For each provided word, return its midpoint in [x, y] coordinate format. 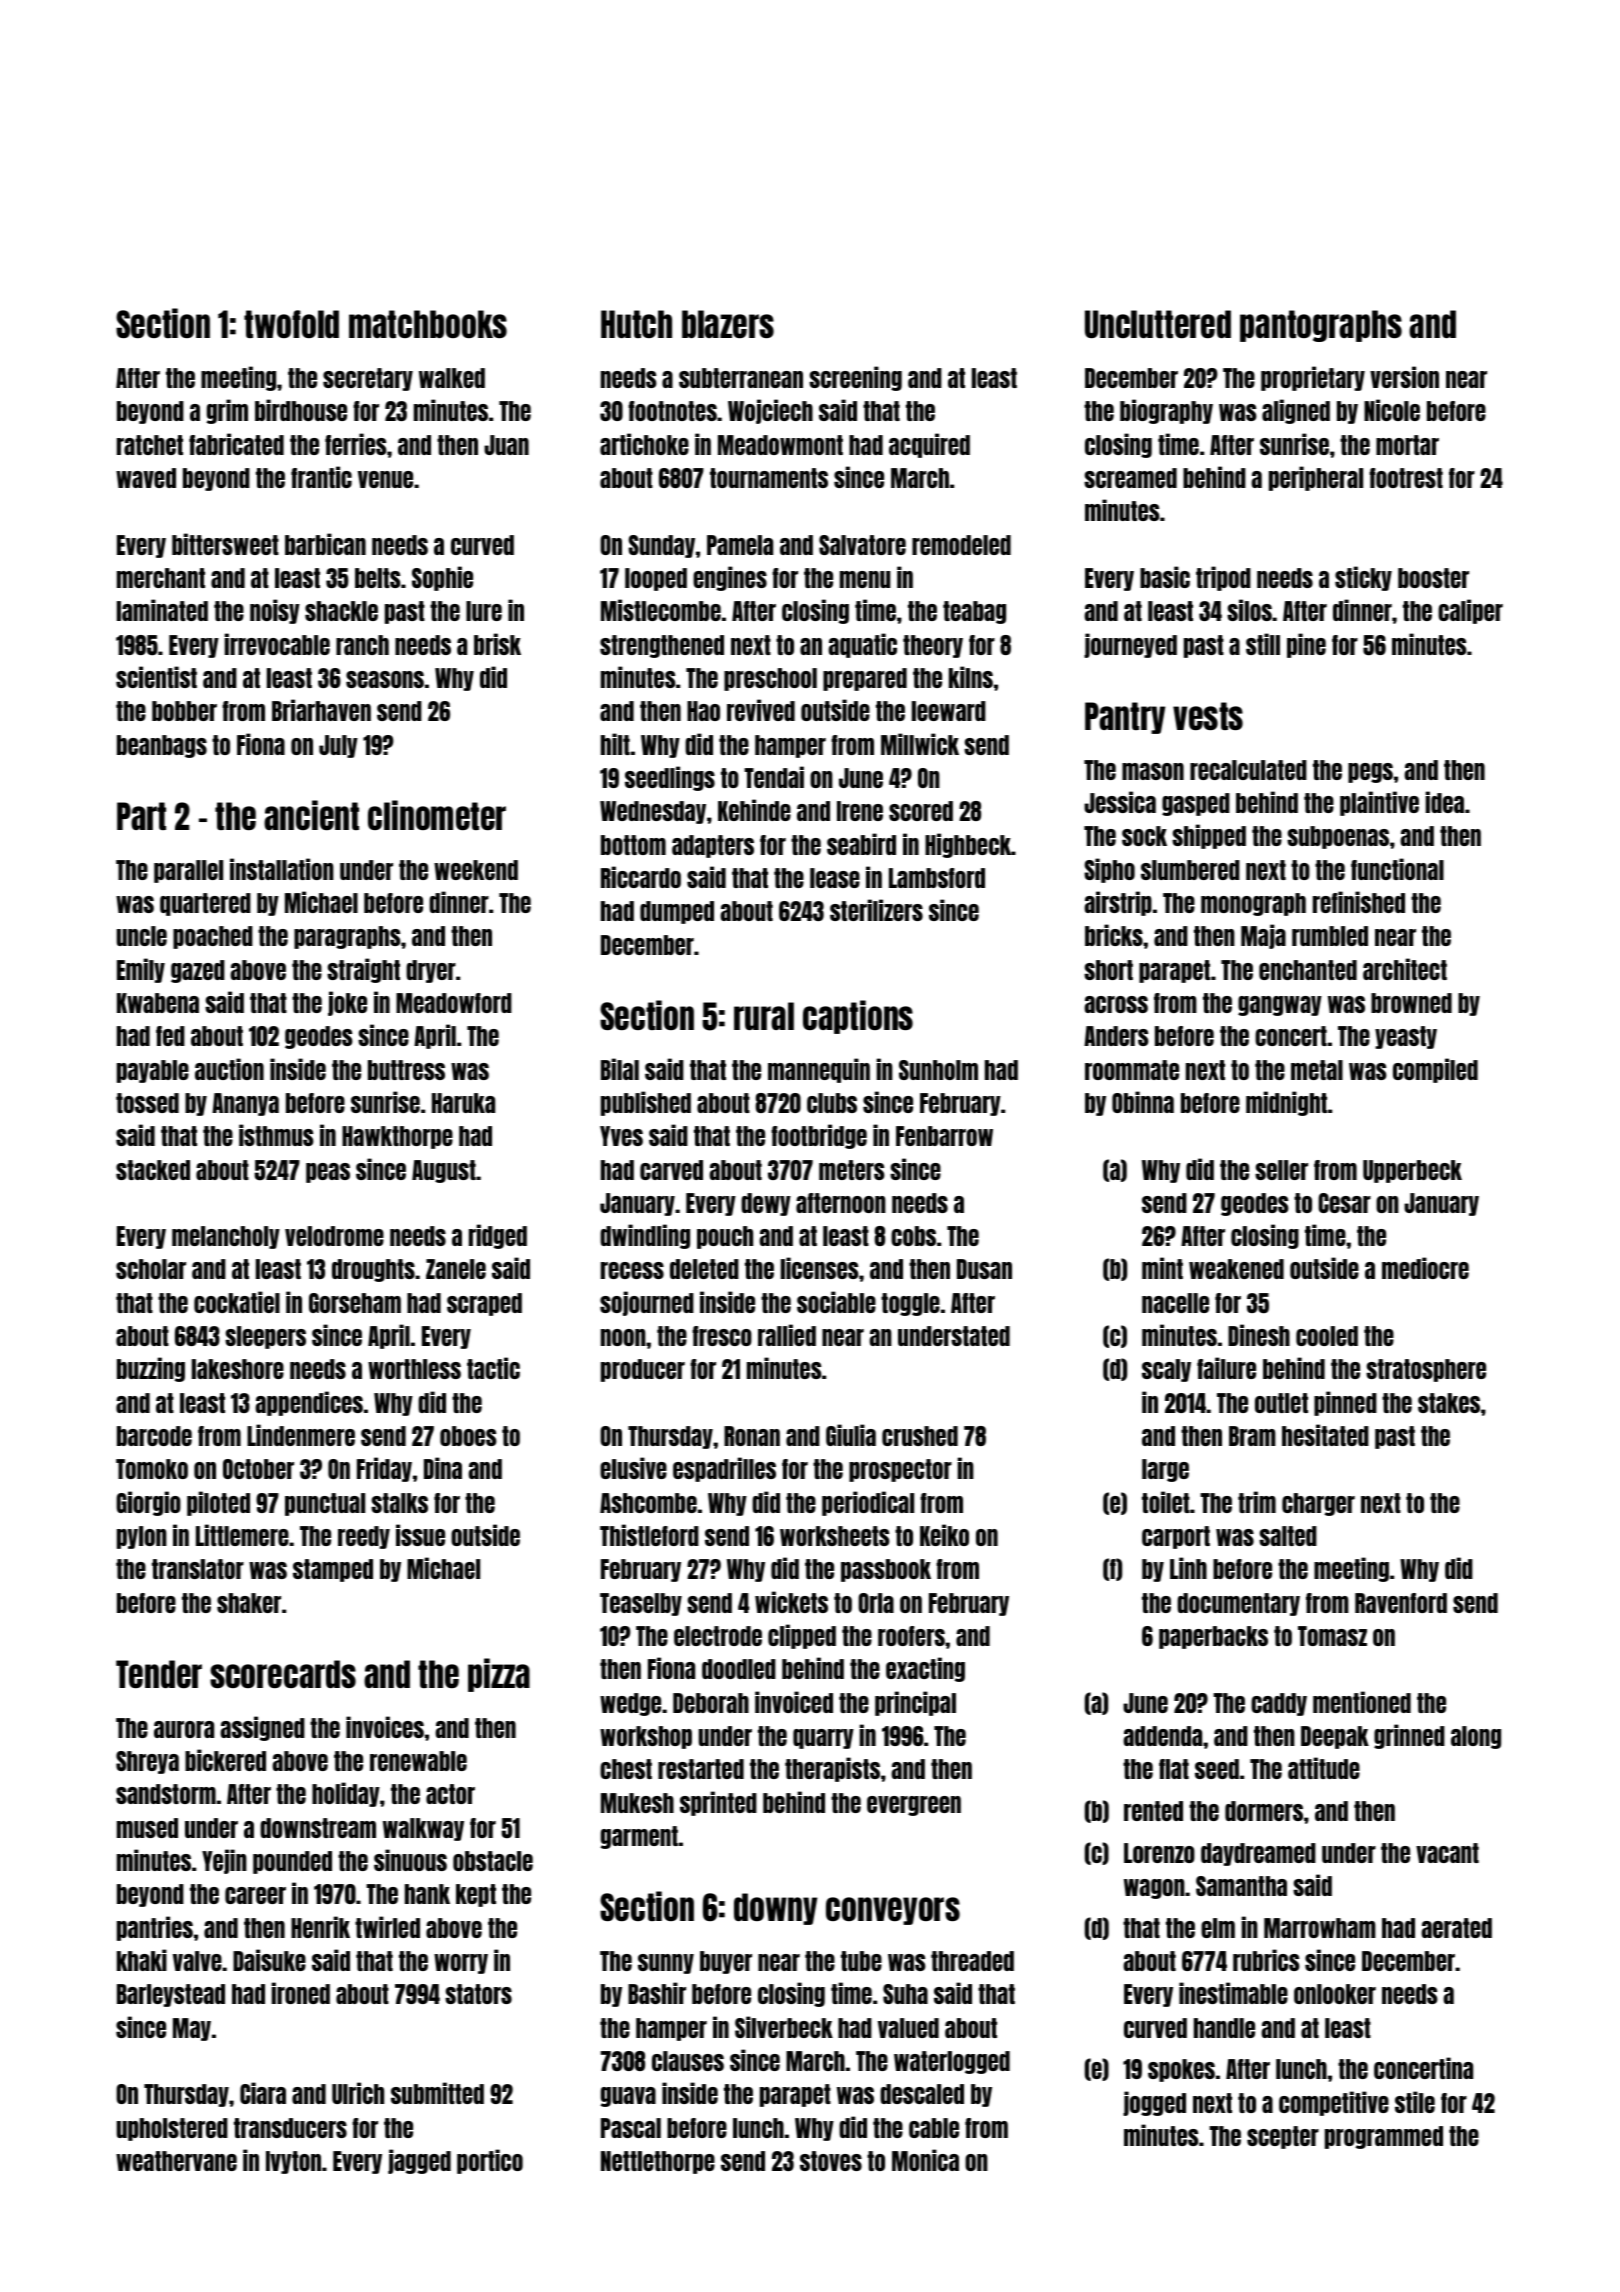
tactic [493, 1368]
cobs [913, 1236]
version [1404, 377]
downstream [318, 1828]
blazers [728, 324]
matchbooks [428, 324]
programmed [1384, 2137]
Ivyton [293, 2162]
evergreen [914, 1806]
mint [1162, 1268]
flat [1174, 1769]
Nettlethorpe [658, 2162]
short [1108, 970]
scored [921, 811]
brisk [497, 644]
